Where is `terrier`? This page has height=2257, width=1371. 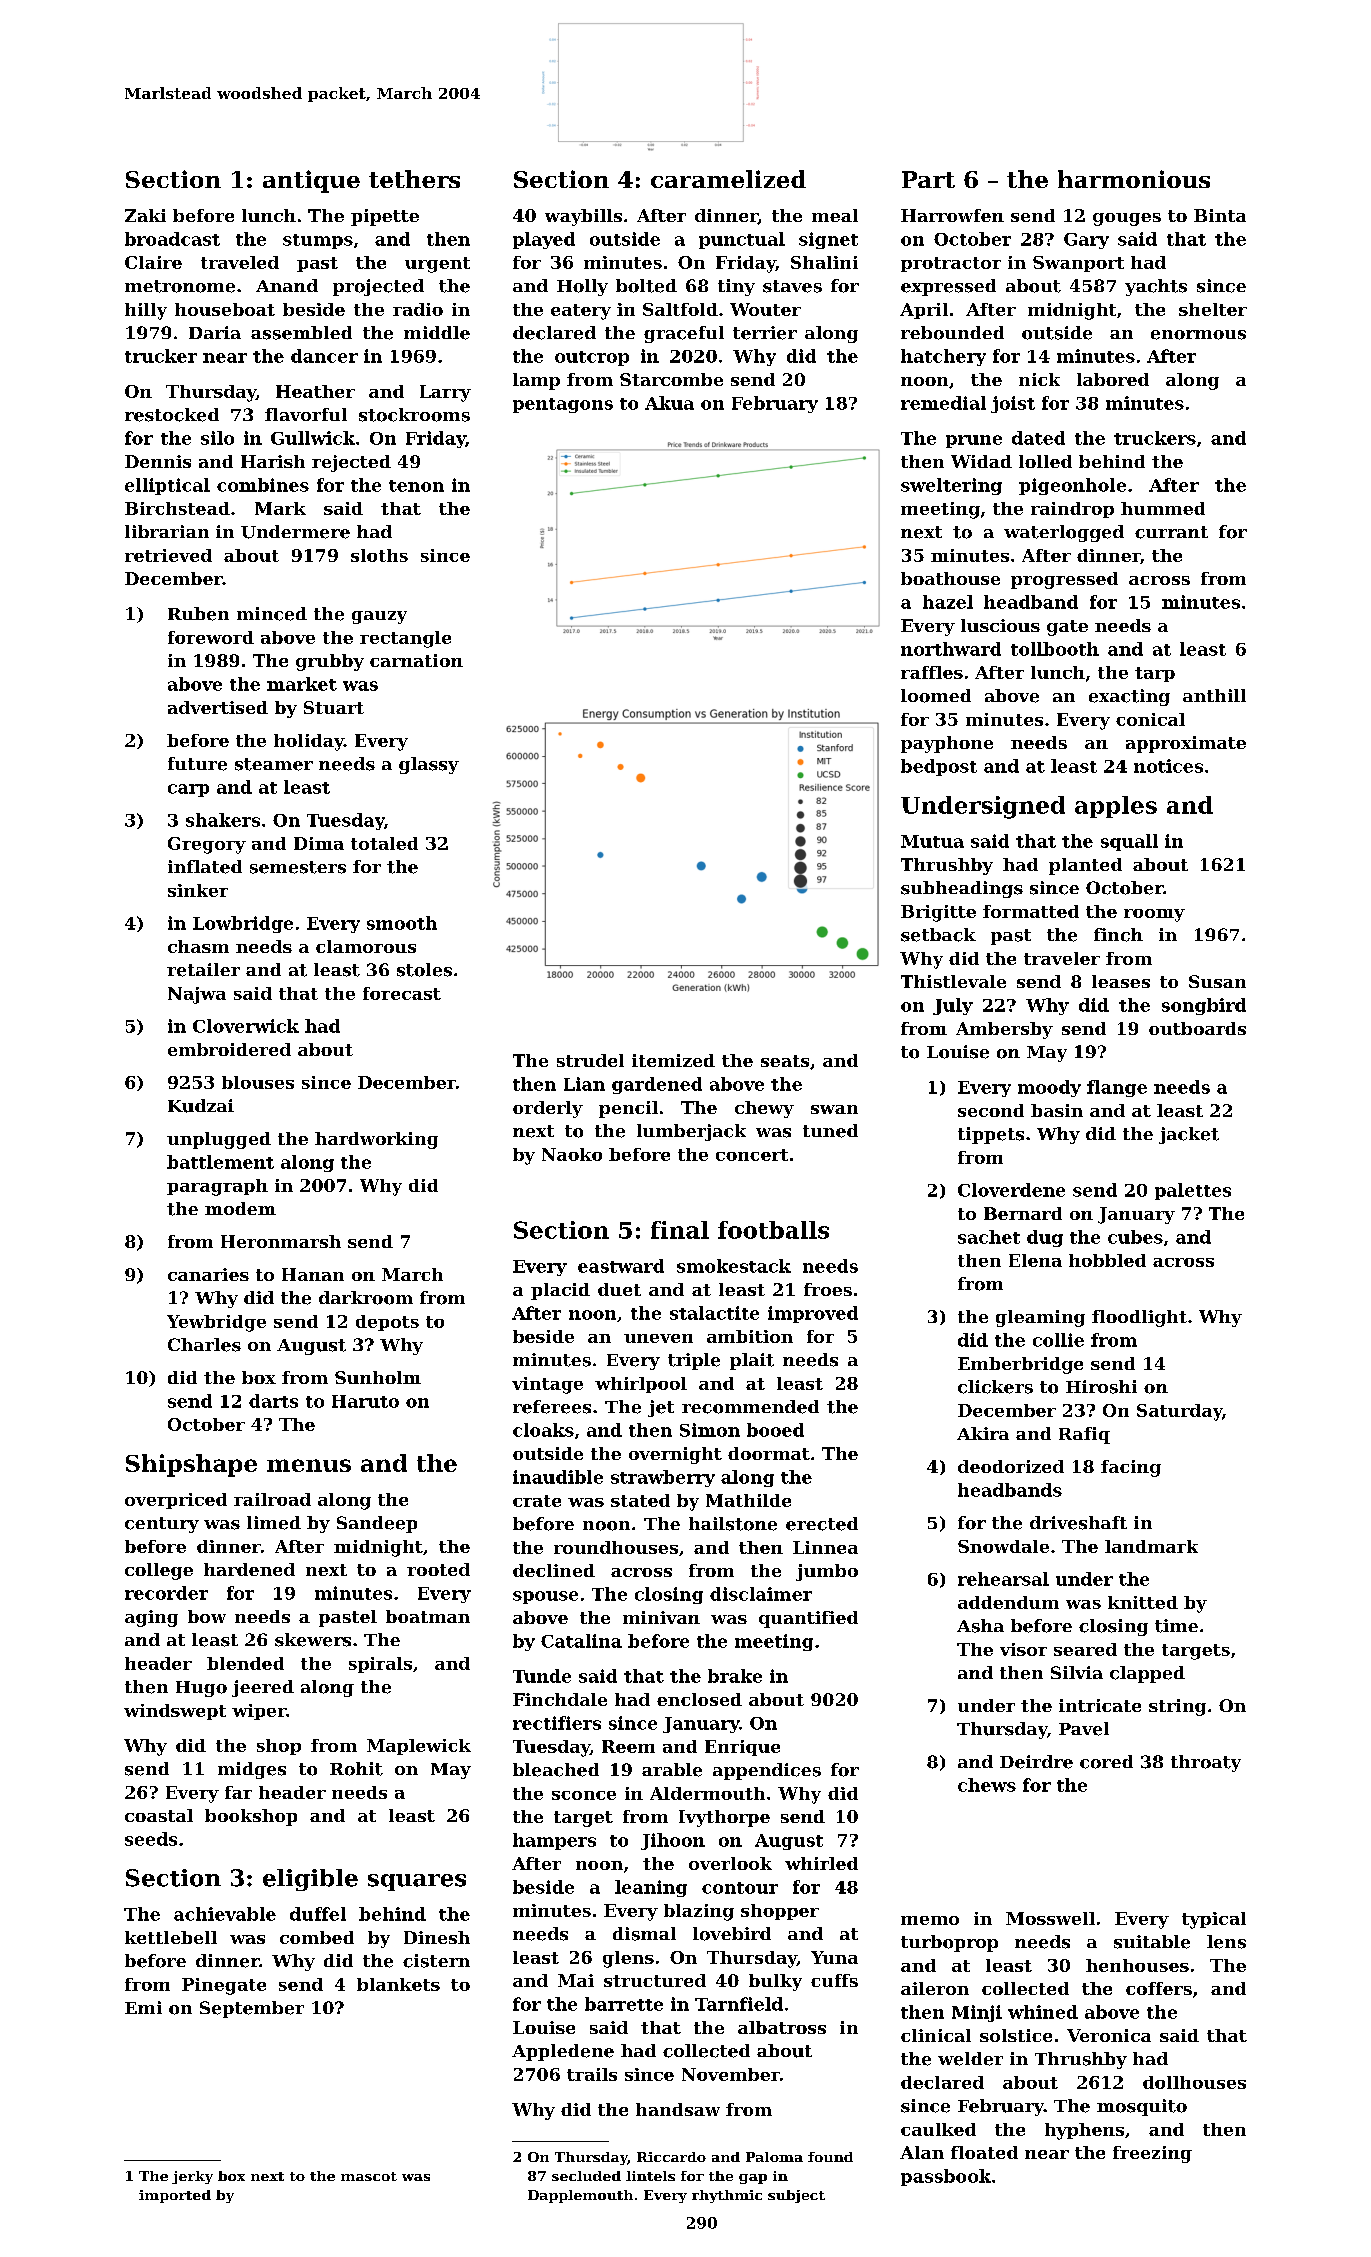 terrier is located at coordinates (765, 333).
